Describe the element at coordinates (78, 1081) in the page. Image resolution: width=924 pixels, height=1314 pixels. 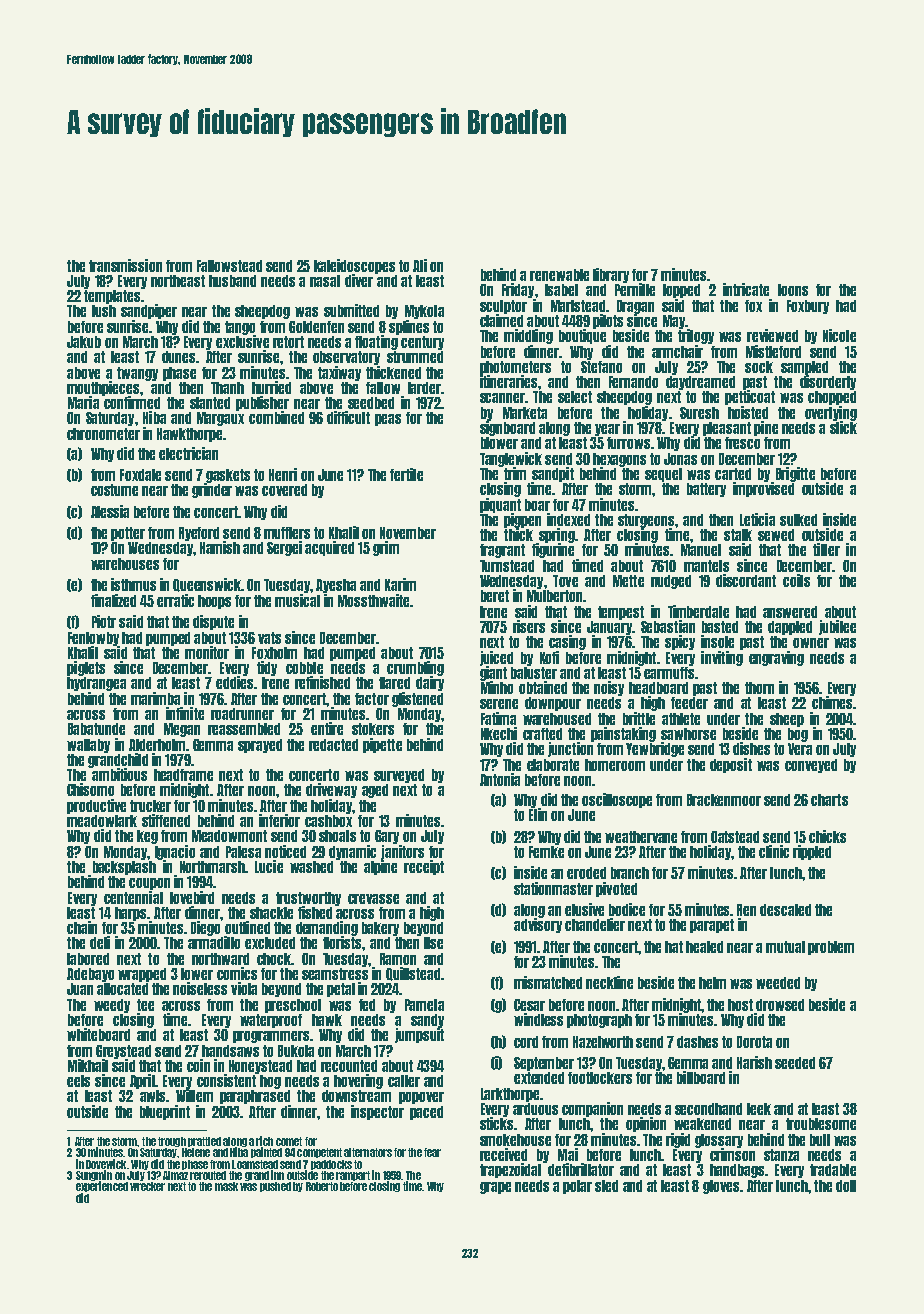
I see `eels` at that location.
